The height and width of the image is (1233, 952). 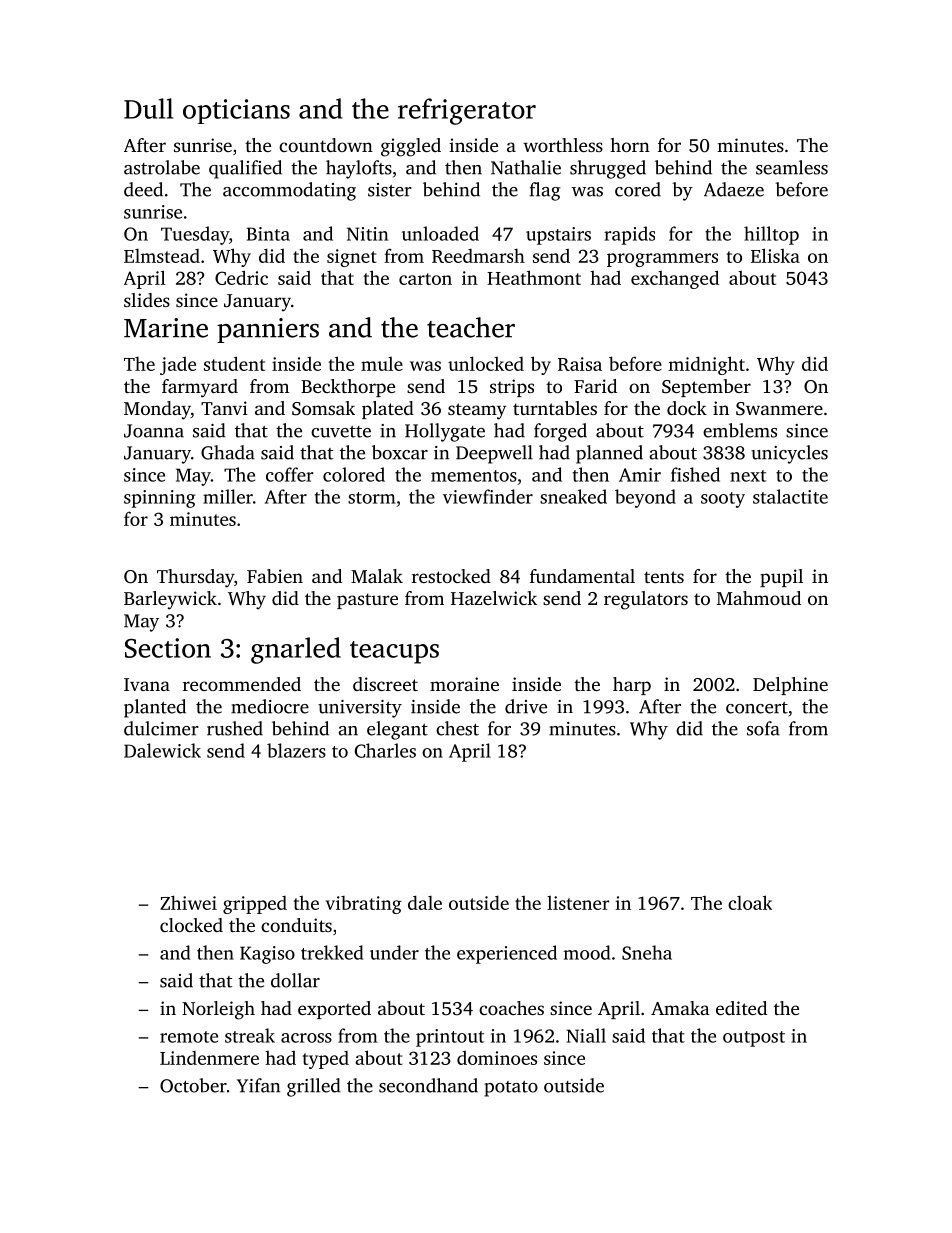 What do you see at coordinates (750, 902) in the image?
I see `cloak` at bounding box center [750, 902].
